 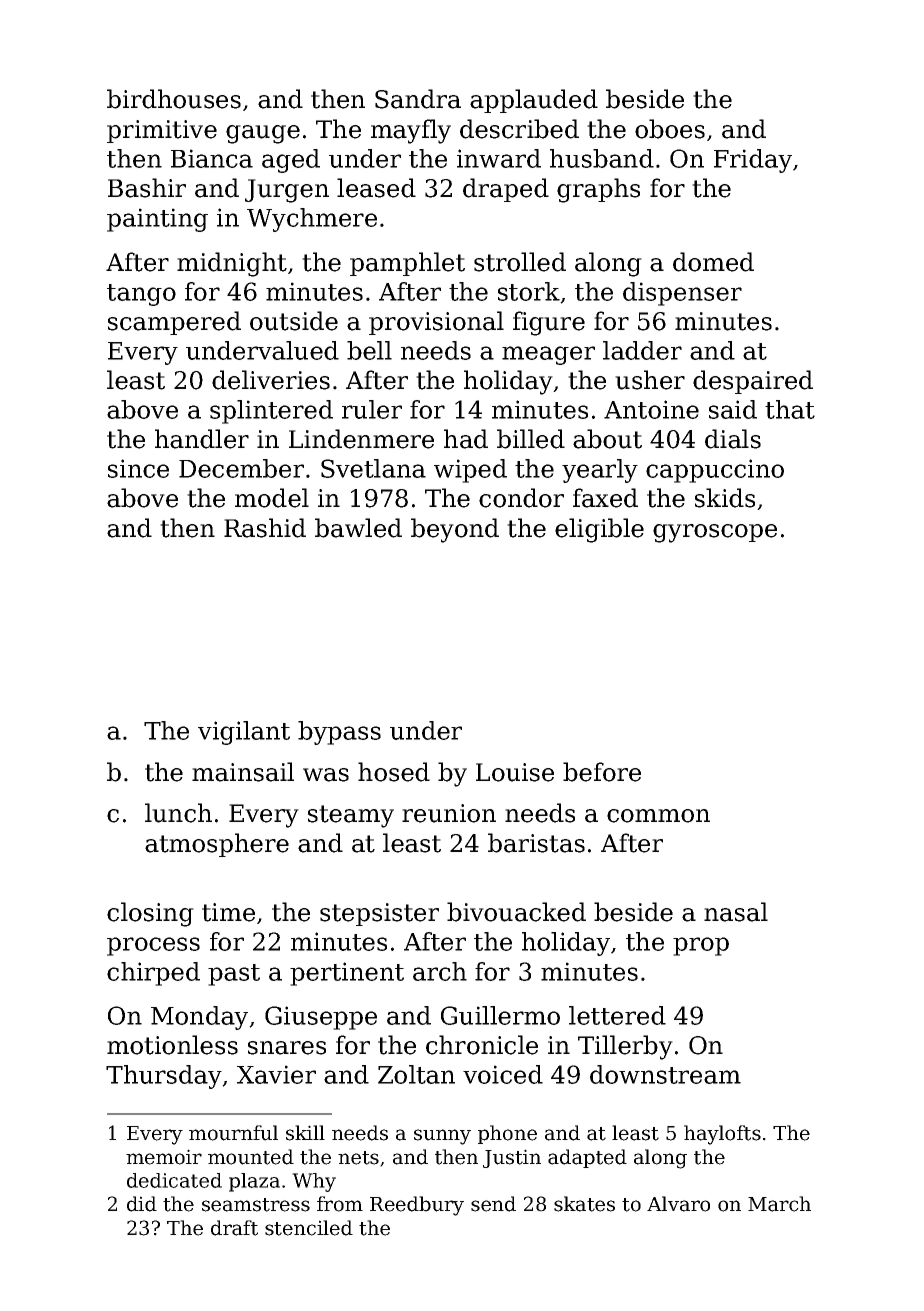 I want to click on plaza, so click(x=254, y=1182).
